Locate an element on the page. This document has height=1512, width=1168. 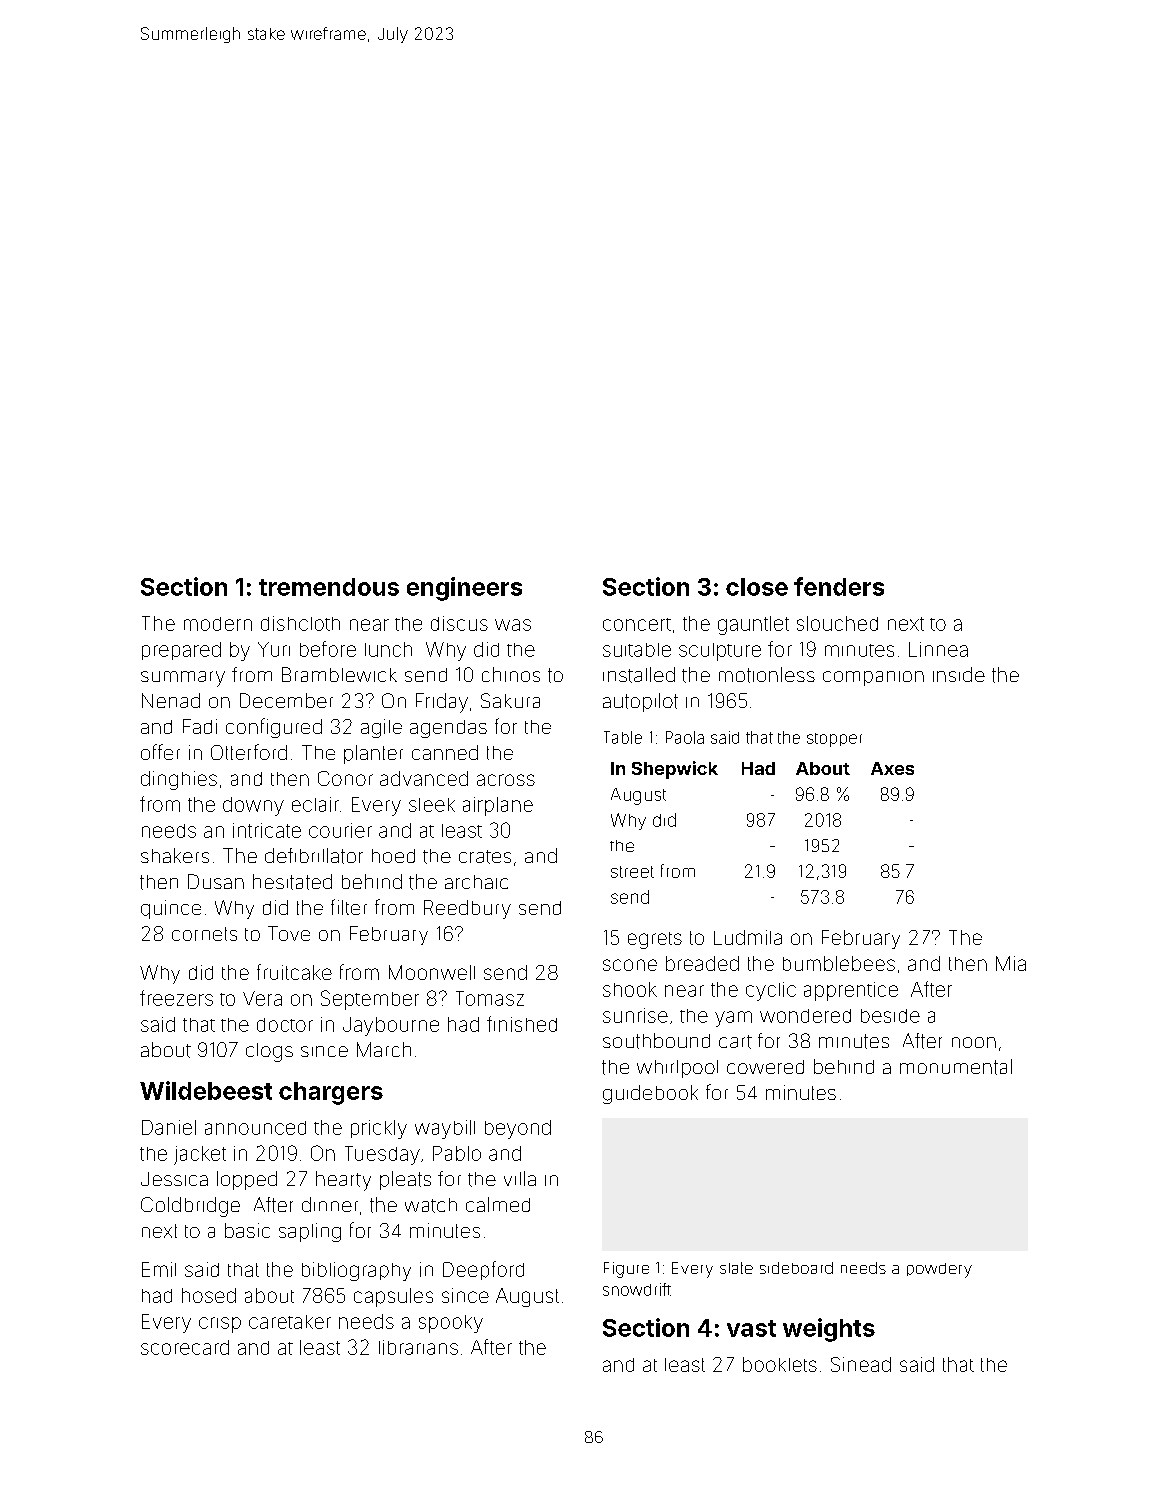
prepared is located at coordinates (181, 651).
